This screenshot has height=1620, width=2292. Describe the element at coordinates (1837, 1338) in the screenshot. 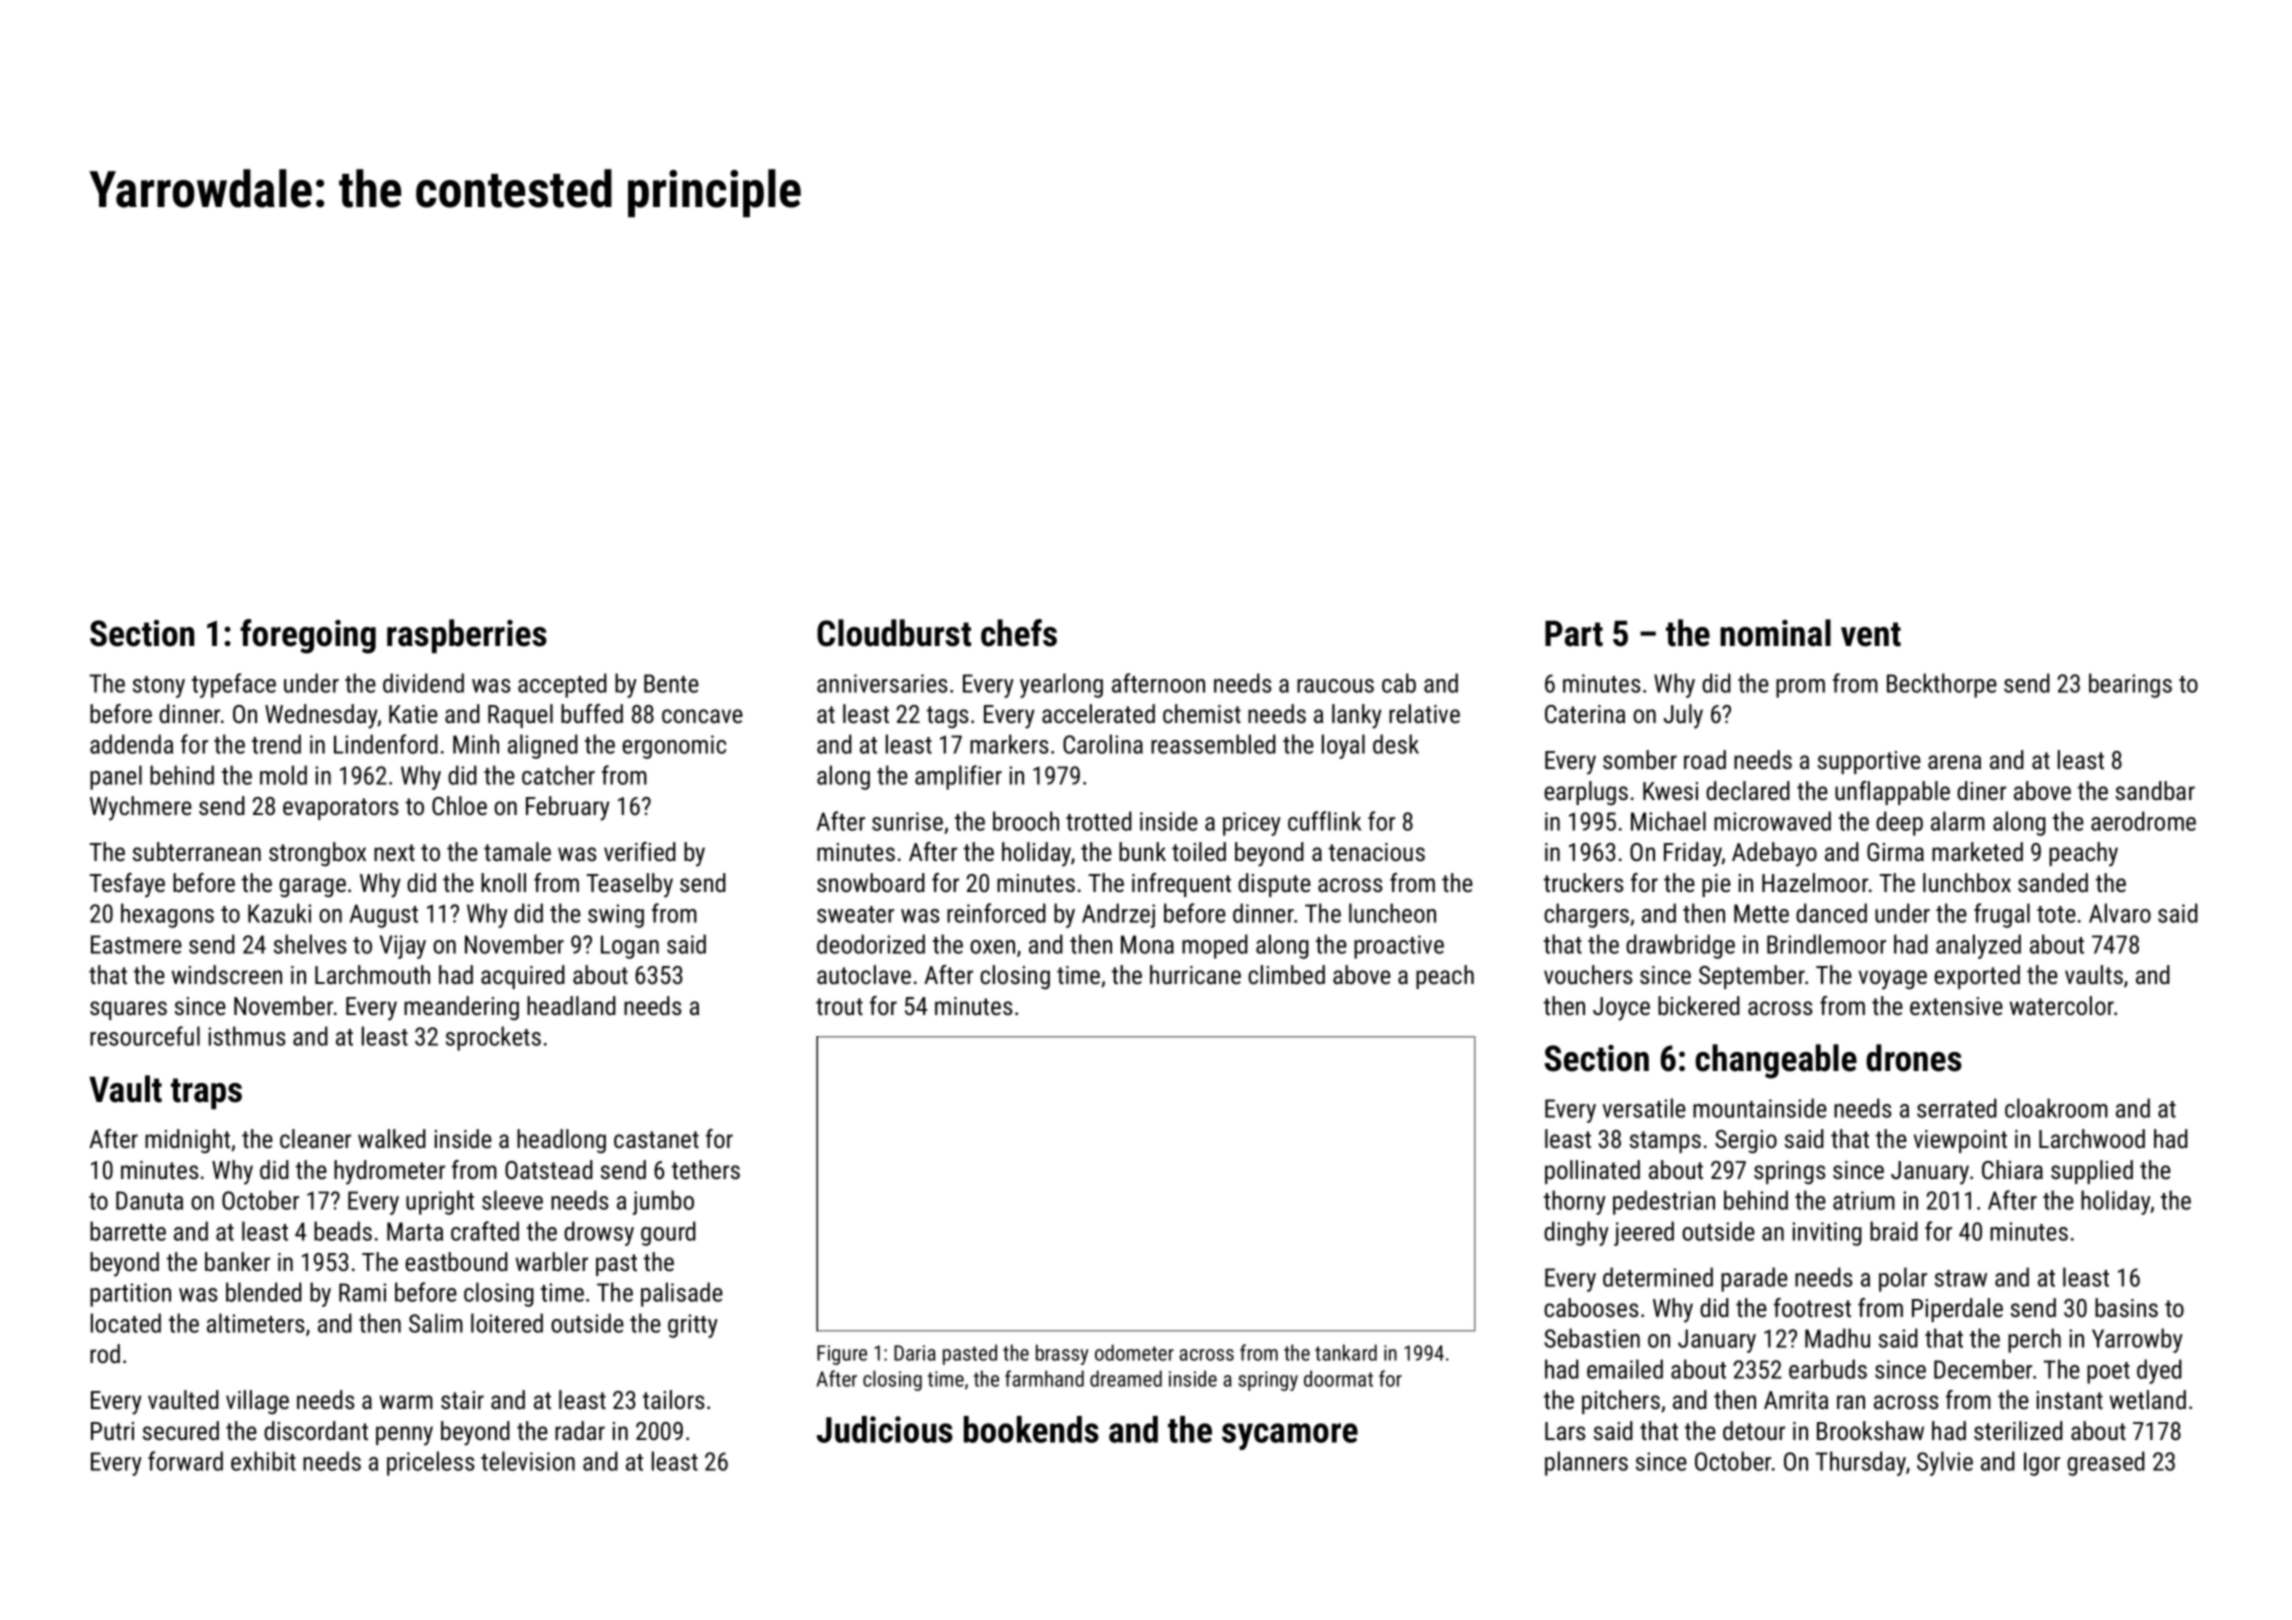

I see `Madhu` at that location.
